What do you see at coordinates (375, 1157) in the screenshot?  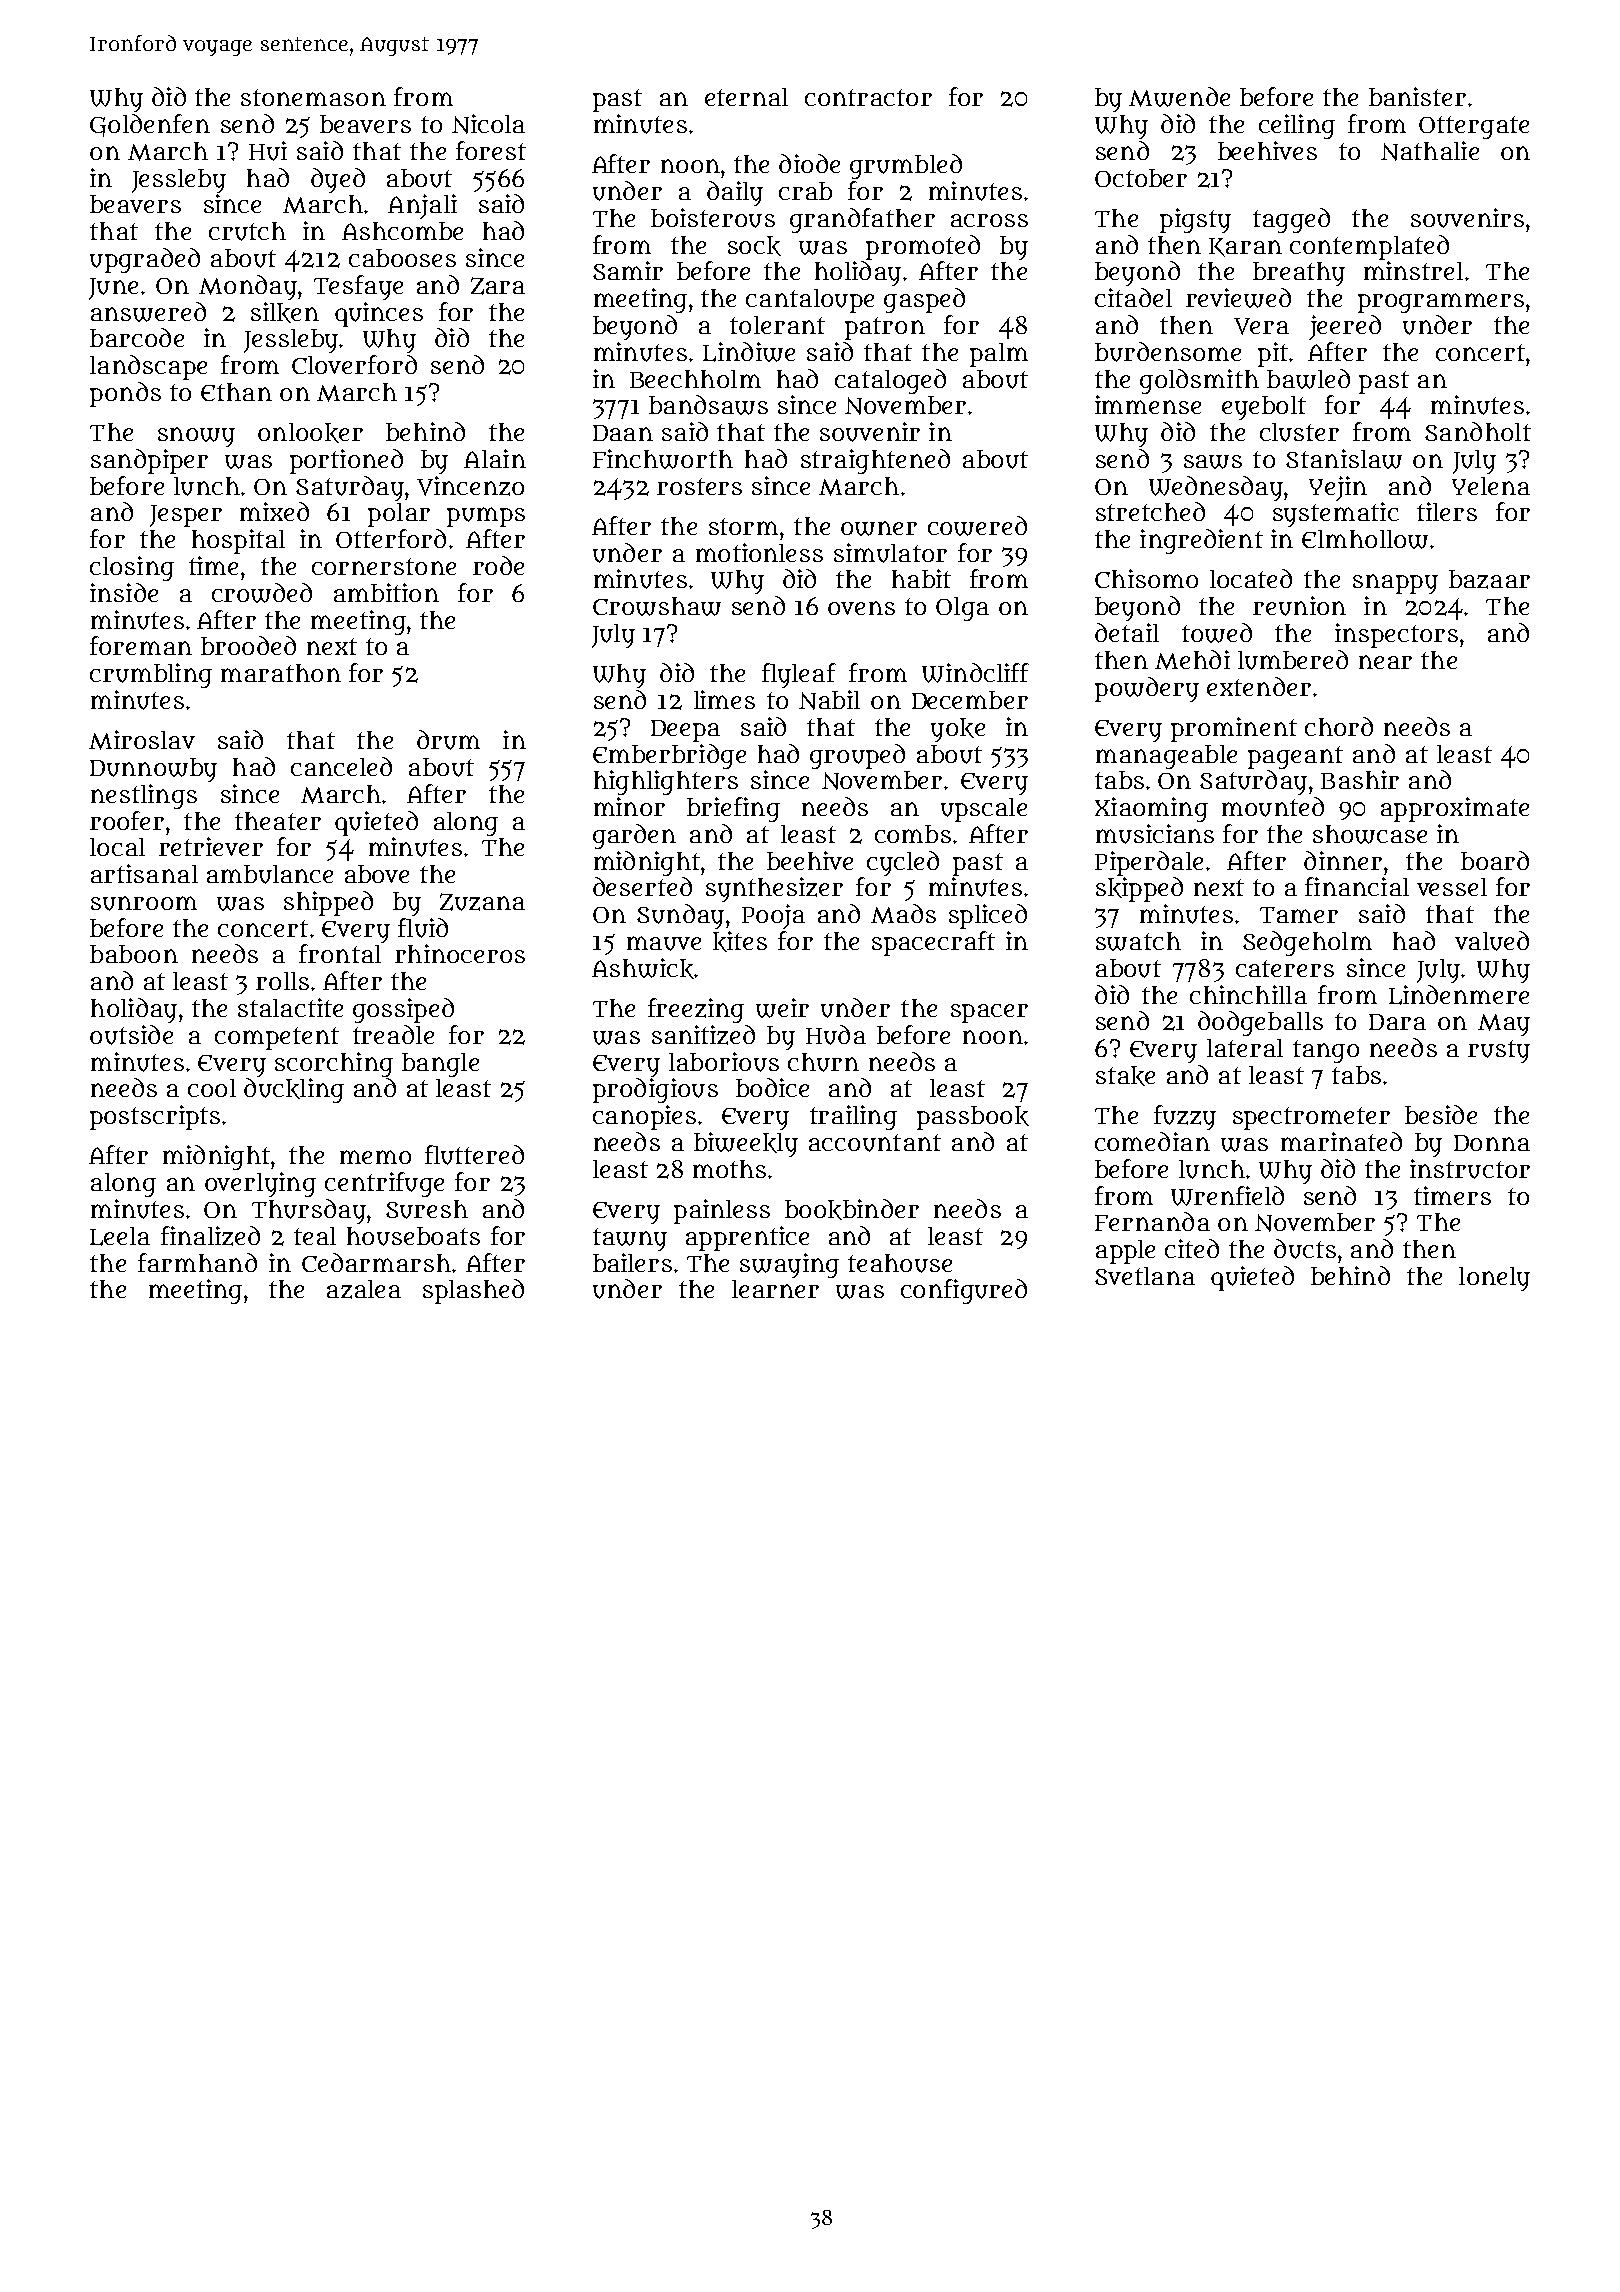 I see `memo` at bounding box center [375, 1157].
